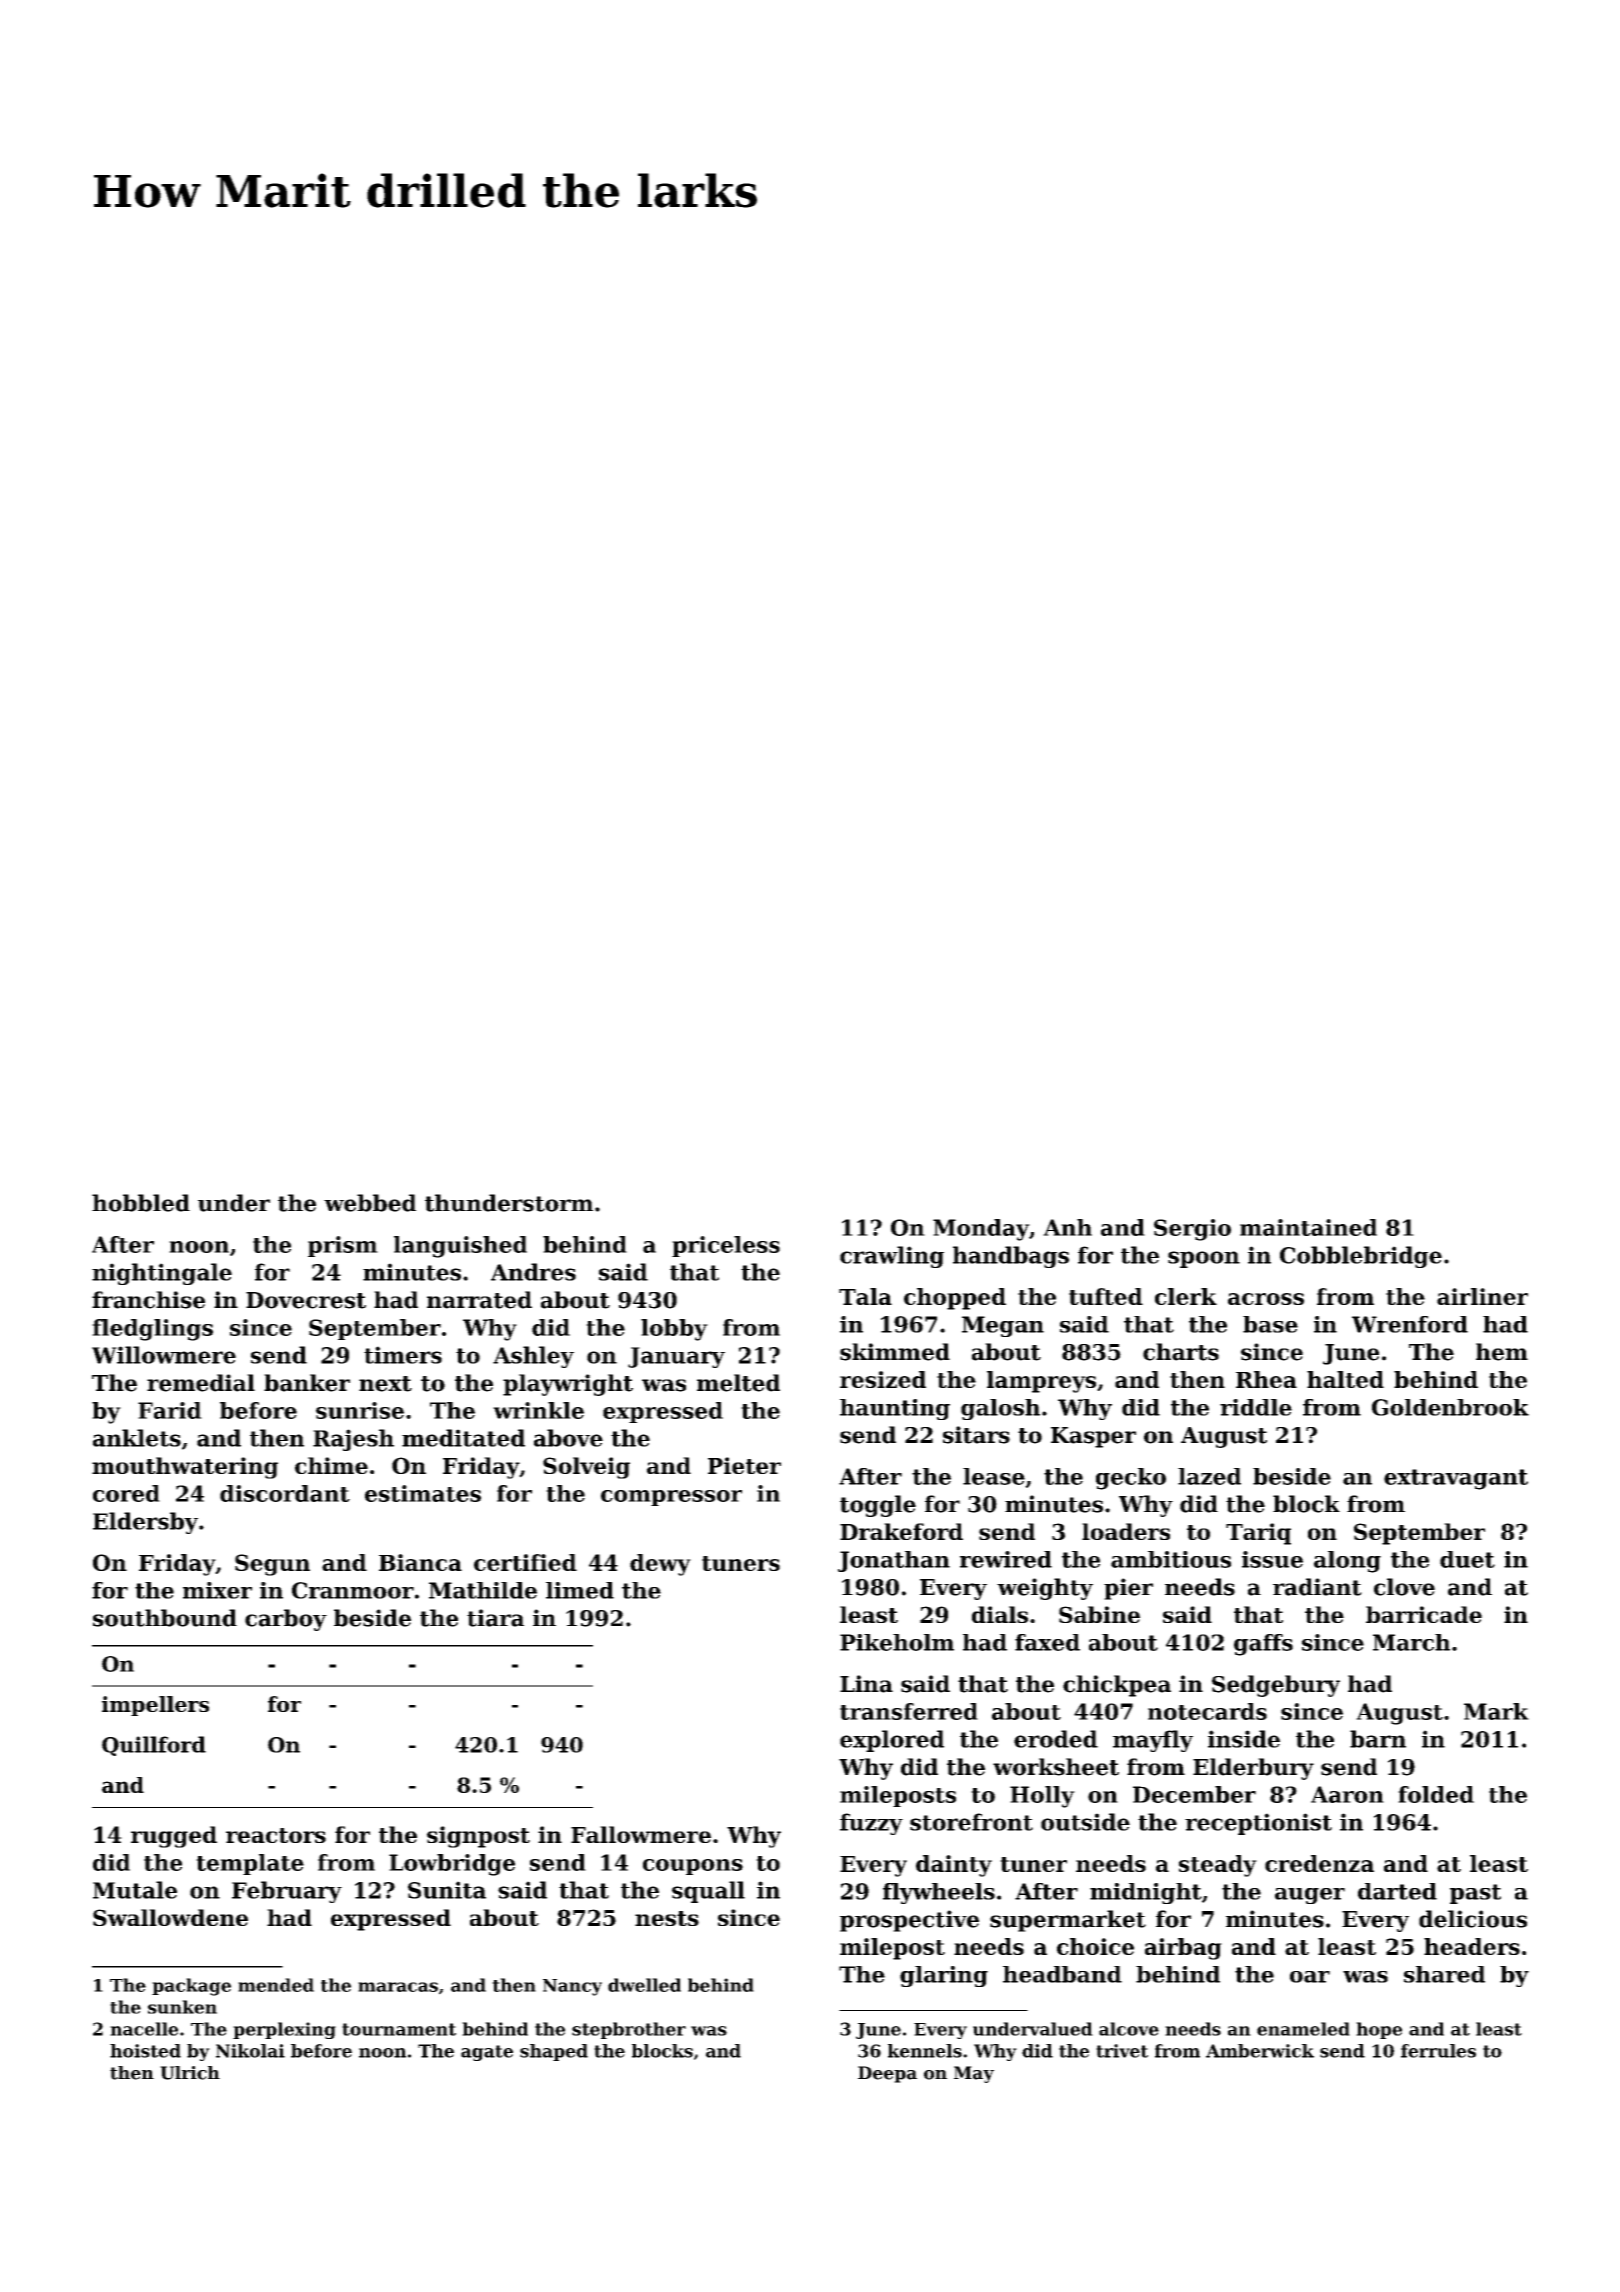 Image resolution: width=1620 pixels, height=2292 pixels. I want to click on Rajesh, so click(353, 1440).
